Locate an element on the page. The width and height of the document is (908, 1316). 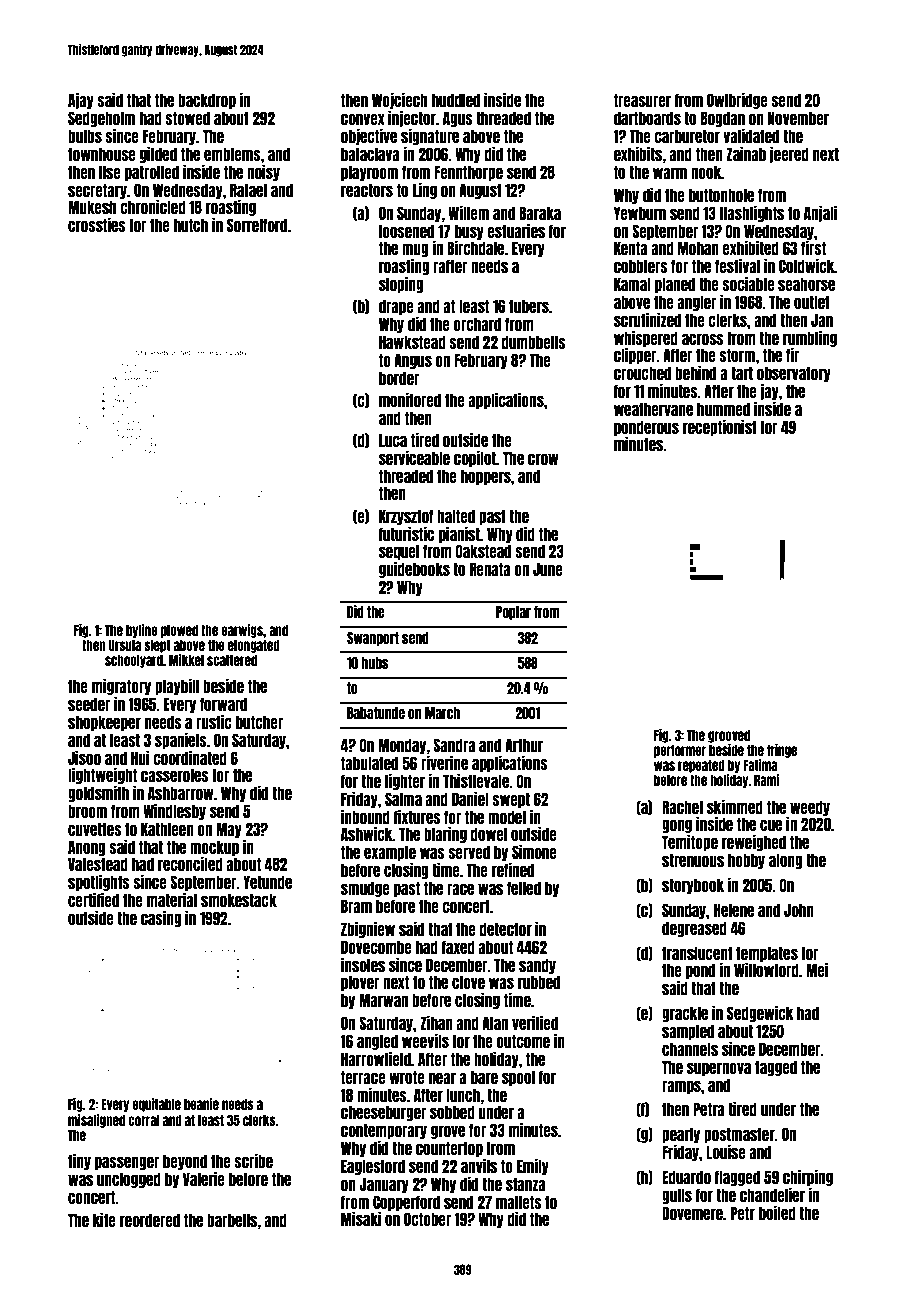
casing is located at coordinates (161, 918).
